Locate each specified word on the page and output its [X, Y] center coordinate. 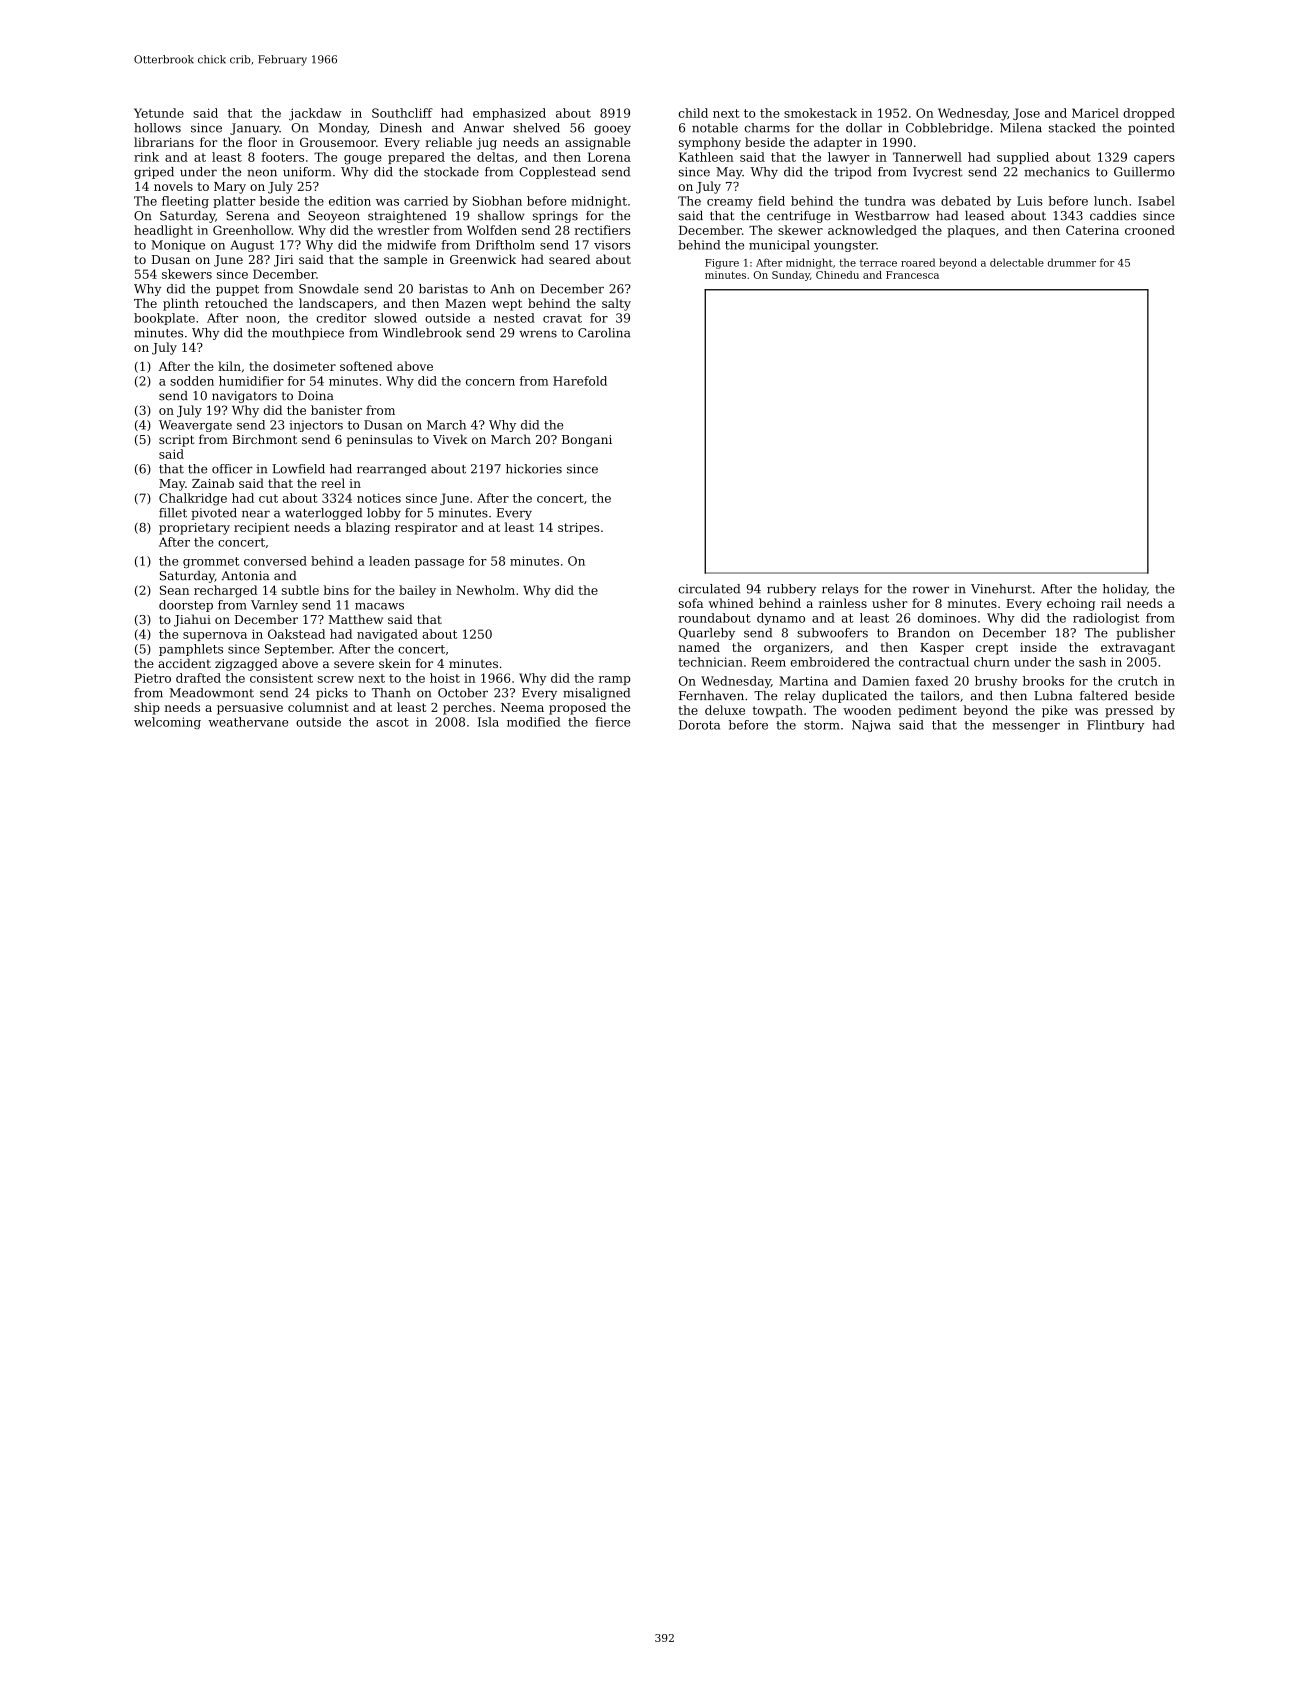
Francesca [912, 275]
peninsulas [380, 440]
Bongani [587, 441]
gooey [612, 130]
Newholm [485, 590]
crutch [1138, 681]
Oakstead [296, 634]
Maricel [1095, 113]
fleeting [185, 202]
